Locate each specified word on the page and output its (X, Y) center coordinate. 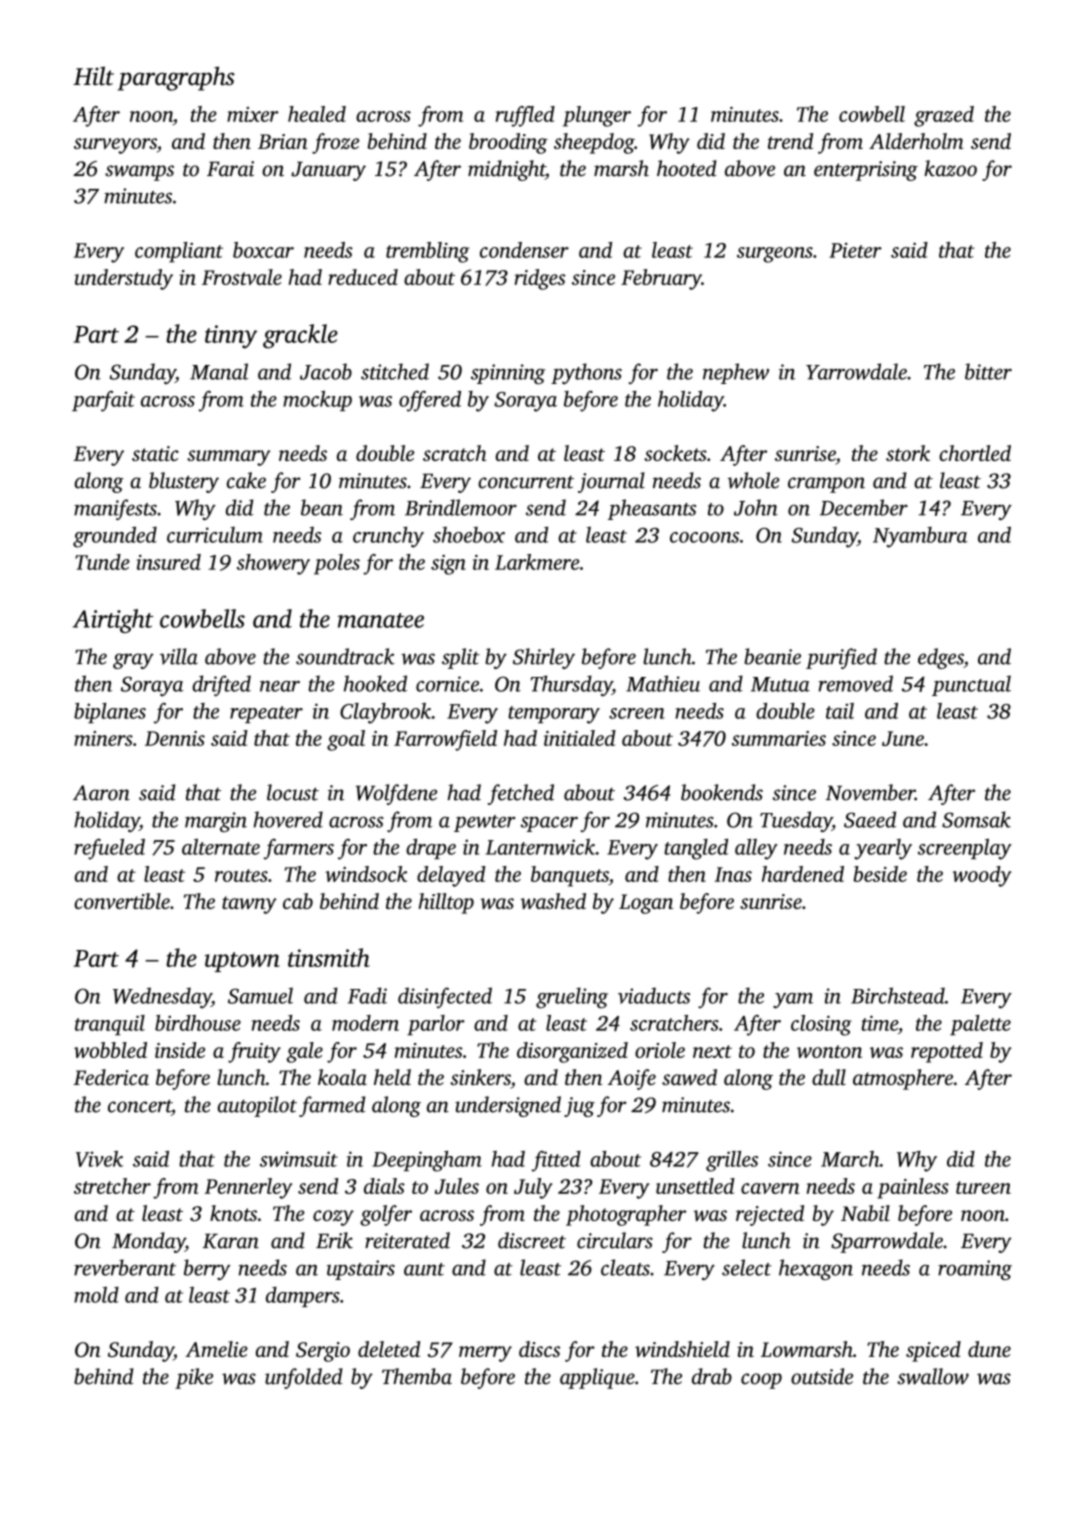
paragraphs (176, 78)
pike (194, 1378)
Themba (417, 1376)
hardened (803, 874)
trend (790, 141)
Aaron (101, 793)
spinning (508, 374)
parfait (103, 401)
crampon (826, 485)
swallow (933, 1376)
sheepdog (594, 143)
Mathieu (663, 683)
